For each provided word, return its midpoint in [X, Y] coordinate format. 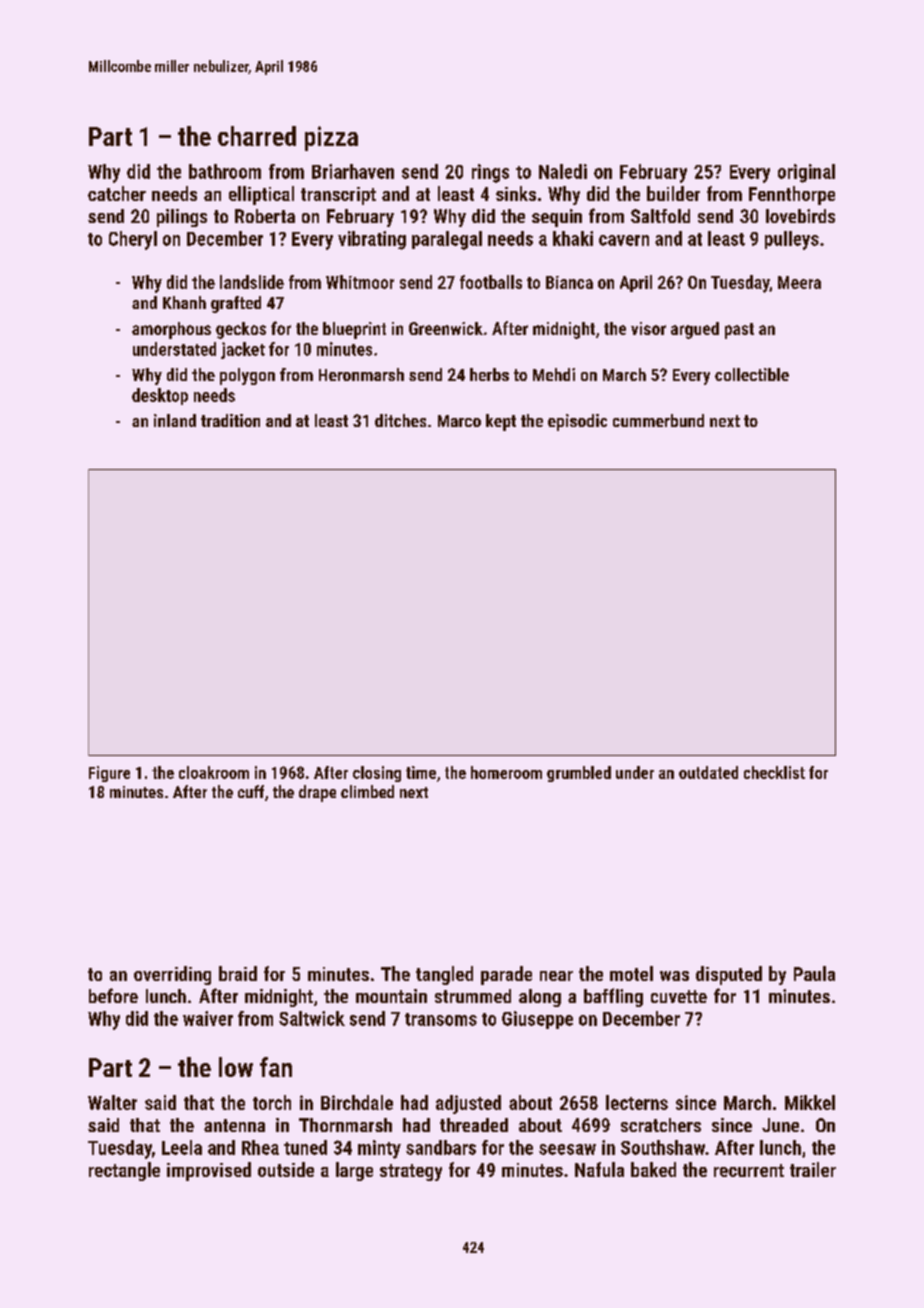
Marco [459, 421]
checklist [774, 772]
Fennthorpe [792, 195]
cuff [251, 791]
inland [175, 420]
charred [257, 136]
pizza [331, 138]
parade [506, 975]
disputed [729, 975]
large [354, 1171]
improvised [209, 1171]
